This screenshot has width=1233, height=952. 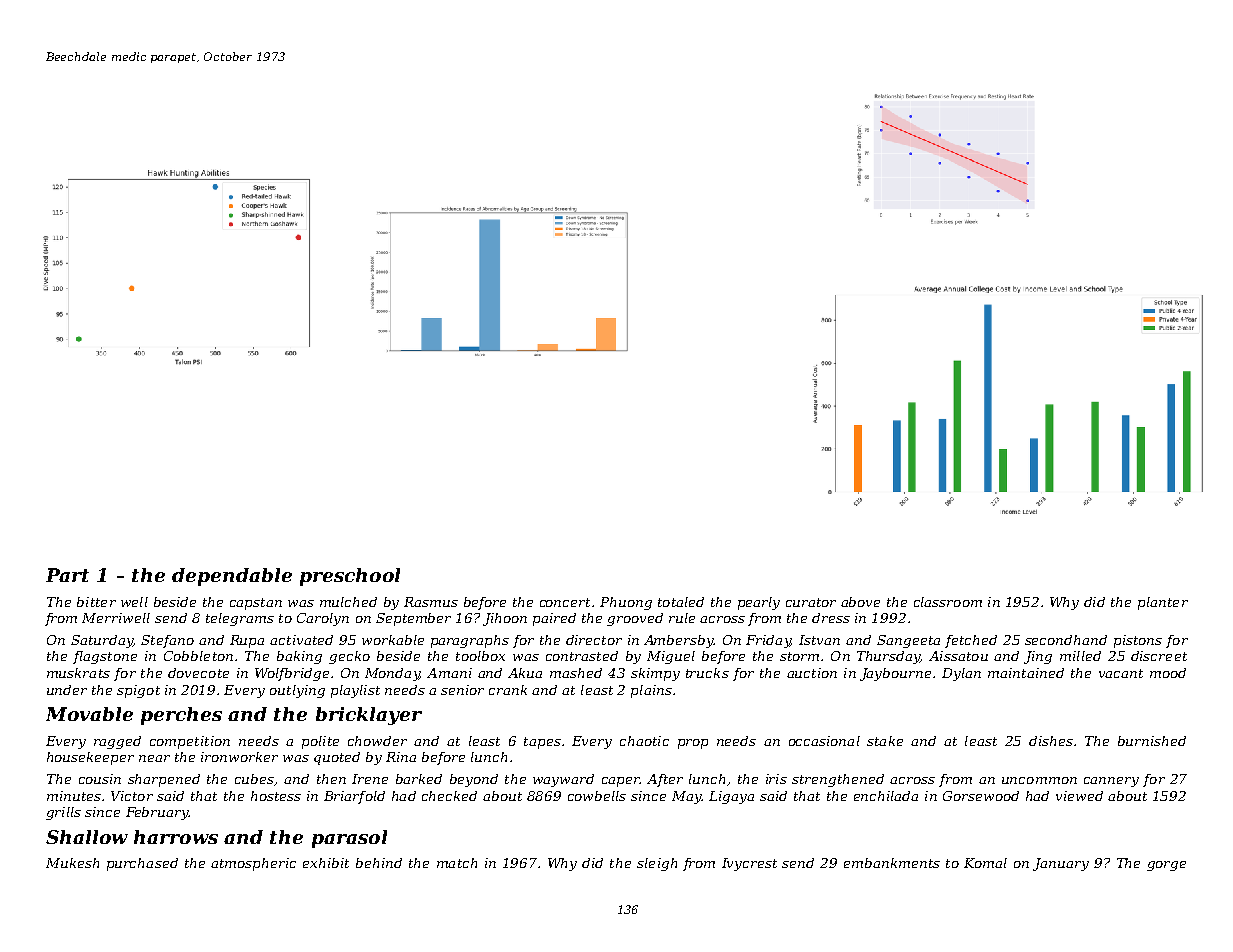 What do you see at coordinates (349, 839) in the screenshot?
I see `parasol` at bounding box center [349, 839].
